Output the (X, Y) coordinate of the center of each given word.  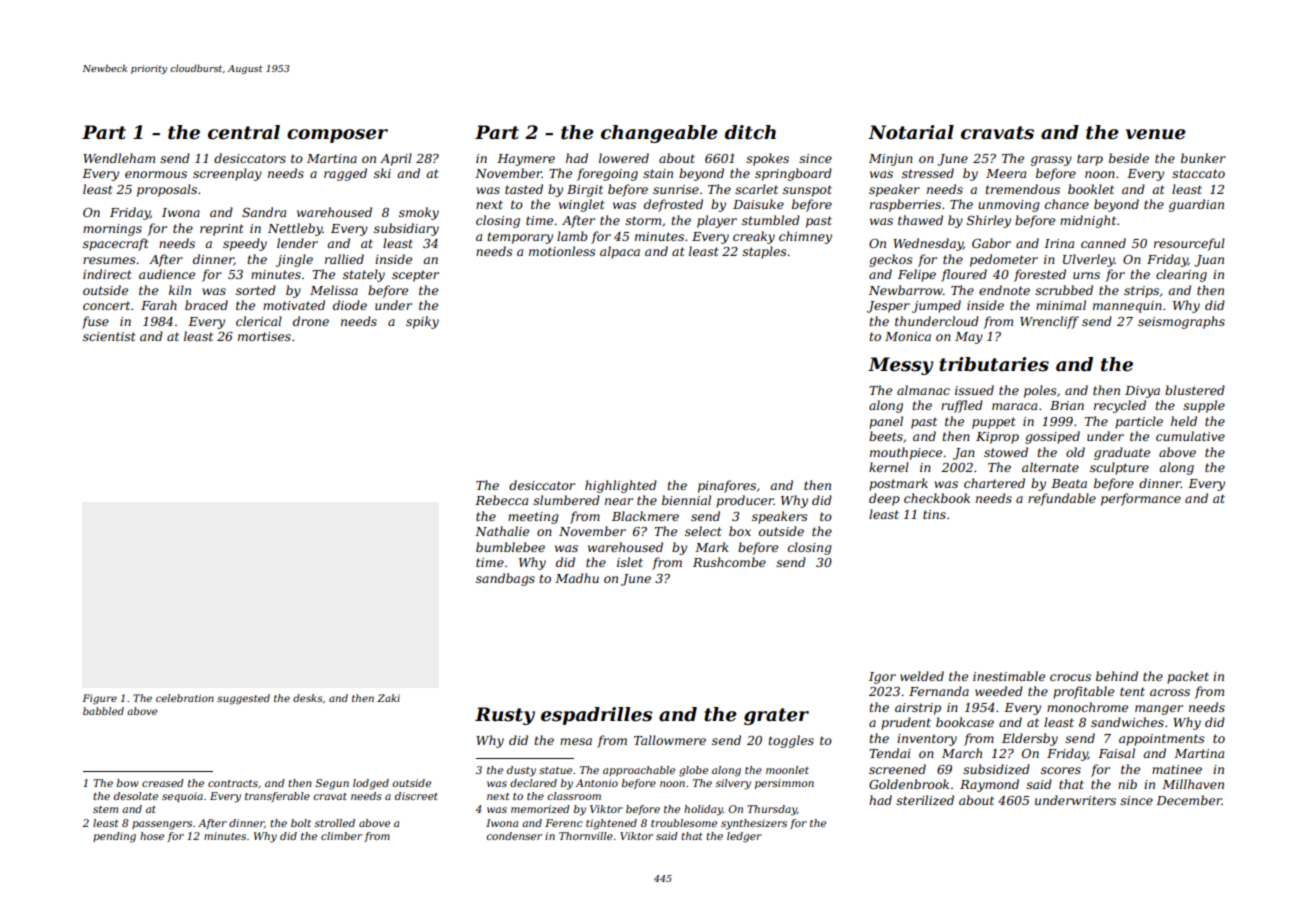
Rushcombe (729, 562)
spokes (767, 159)
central (244, 132)
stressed (928, 173)
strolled (335, 823)
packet (1188, 677)
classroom (574, 796)
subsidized (996, 769)
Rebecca (501, 500)
